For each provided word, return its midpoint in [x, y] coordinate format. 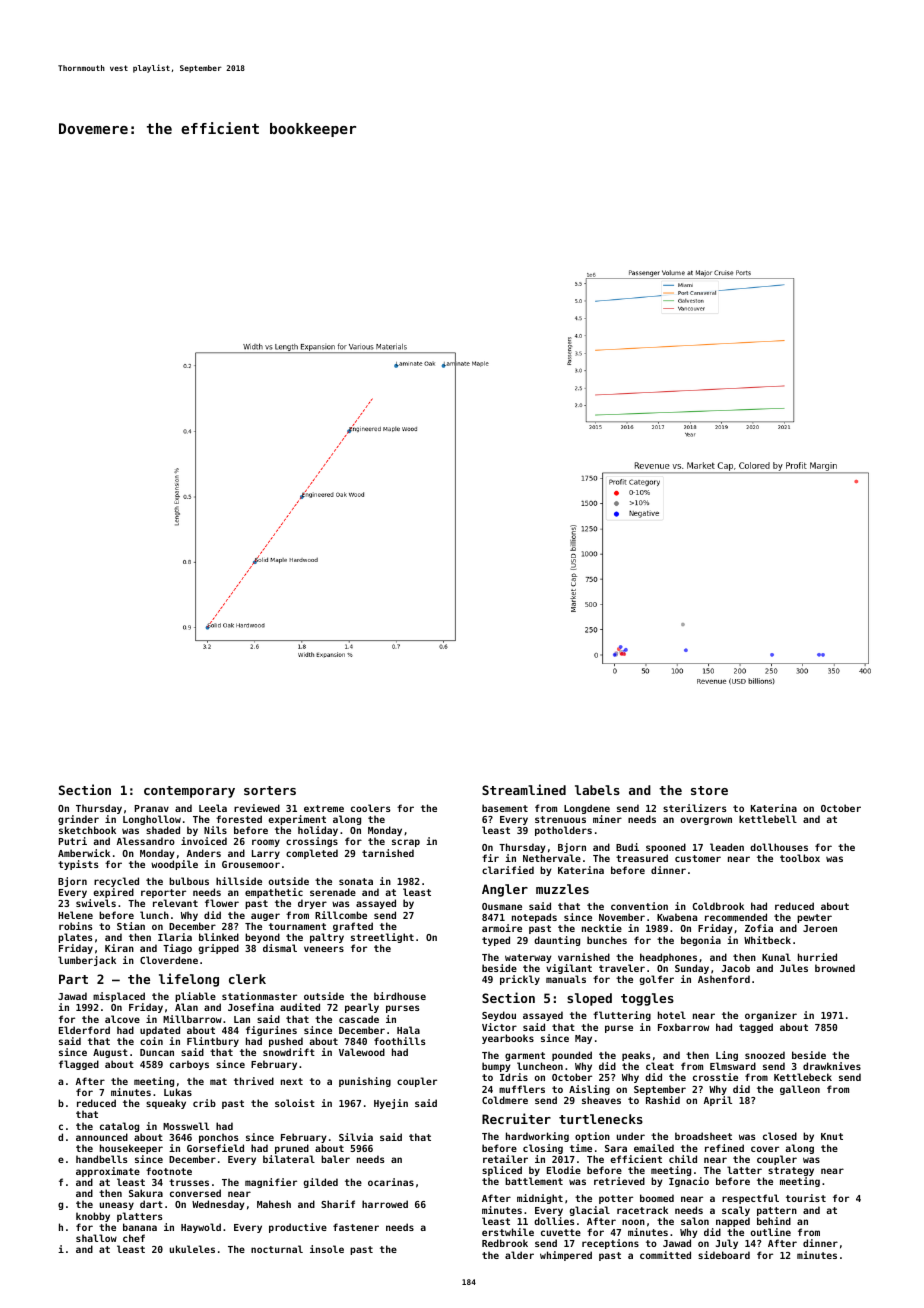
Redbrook [505, 1243]
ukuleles [192, 1249]
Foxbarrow [683, 1027]
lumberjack [87, 961]
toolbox [800, 858]
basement [505, 808]
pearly [362, 1008]
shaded [163, 830]
